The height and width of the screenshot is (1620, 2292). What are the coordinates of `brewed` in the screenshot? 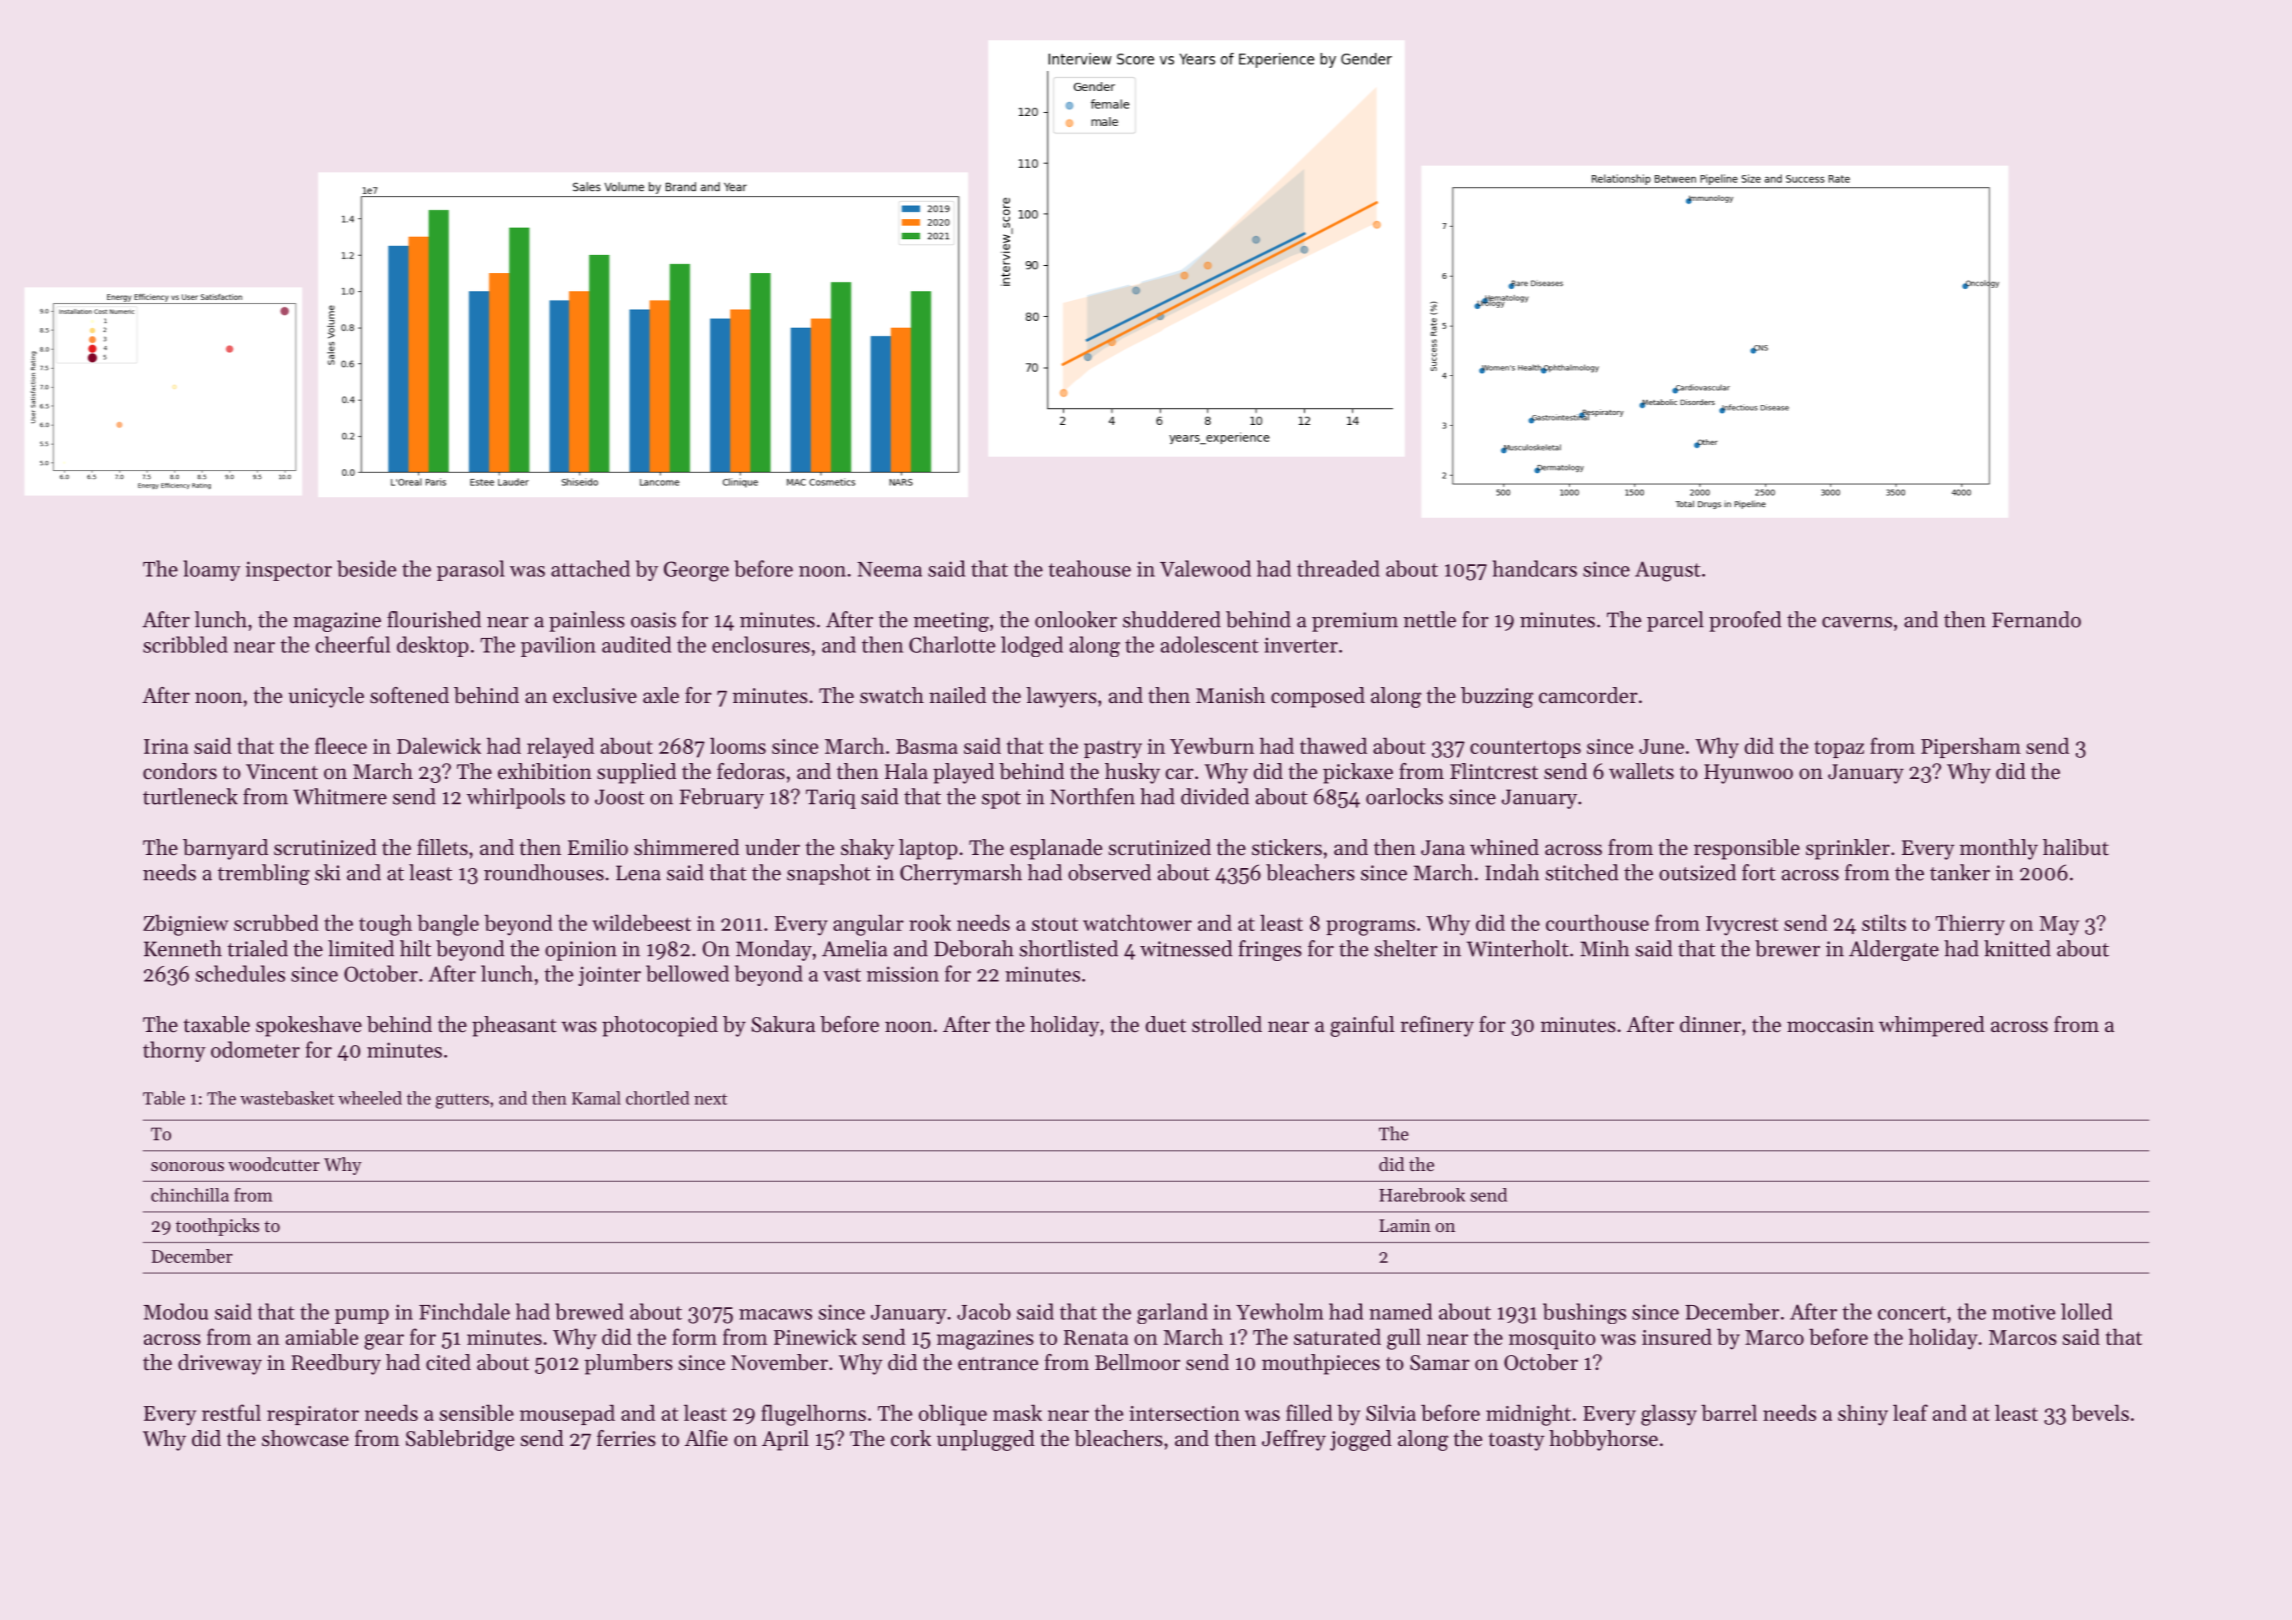 It's located at (589, 1311).
